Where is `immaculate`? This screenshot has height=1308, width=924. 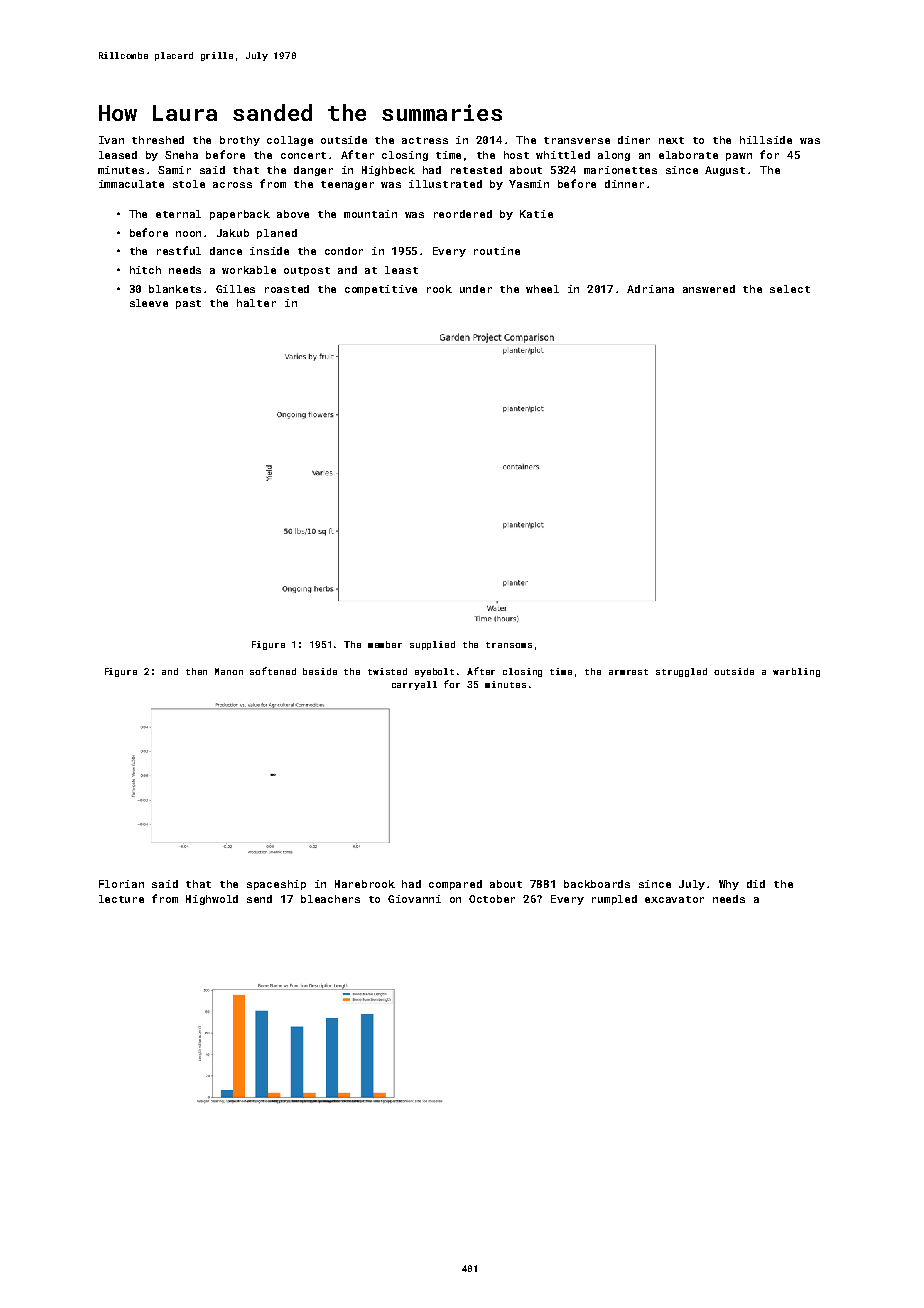 immaculate is located at coordinates (131, 184).
